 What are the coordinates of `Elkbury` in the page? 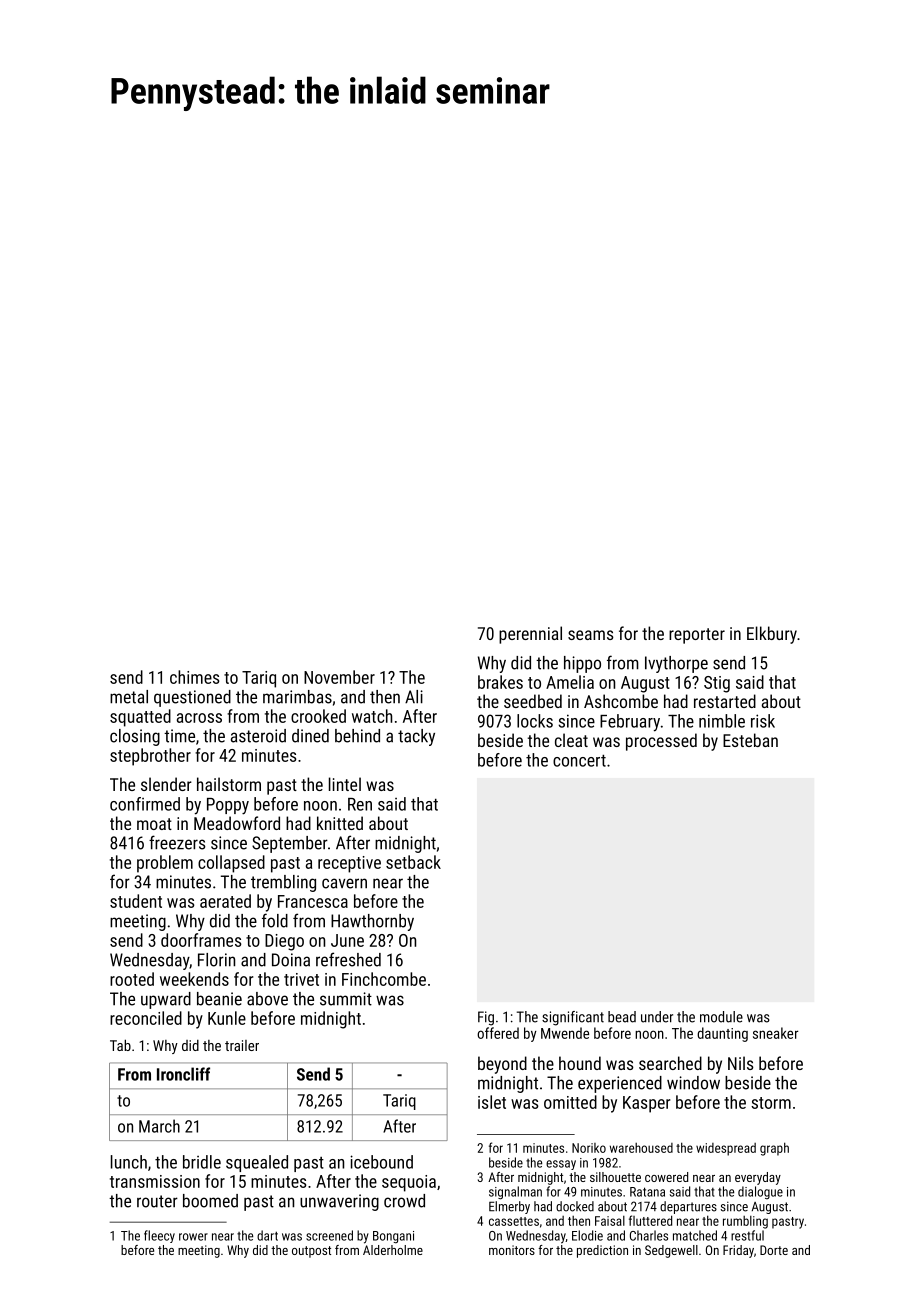 It's located at (772, 635).
